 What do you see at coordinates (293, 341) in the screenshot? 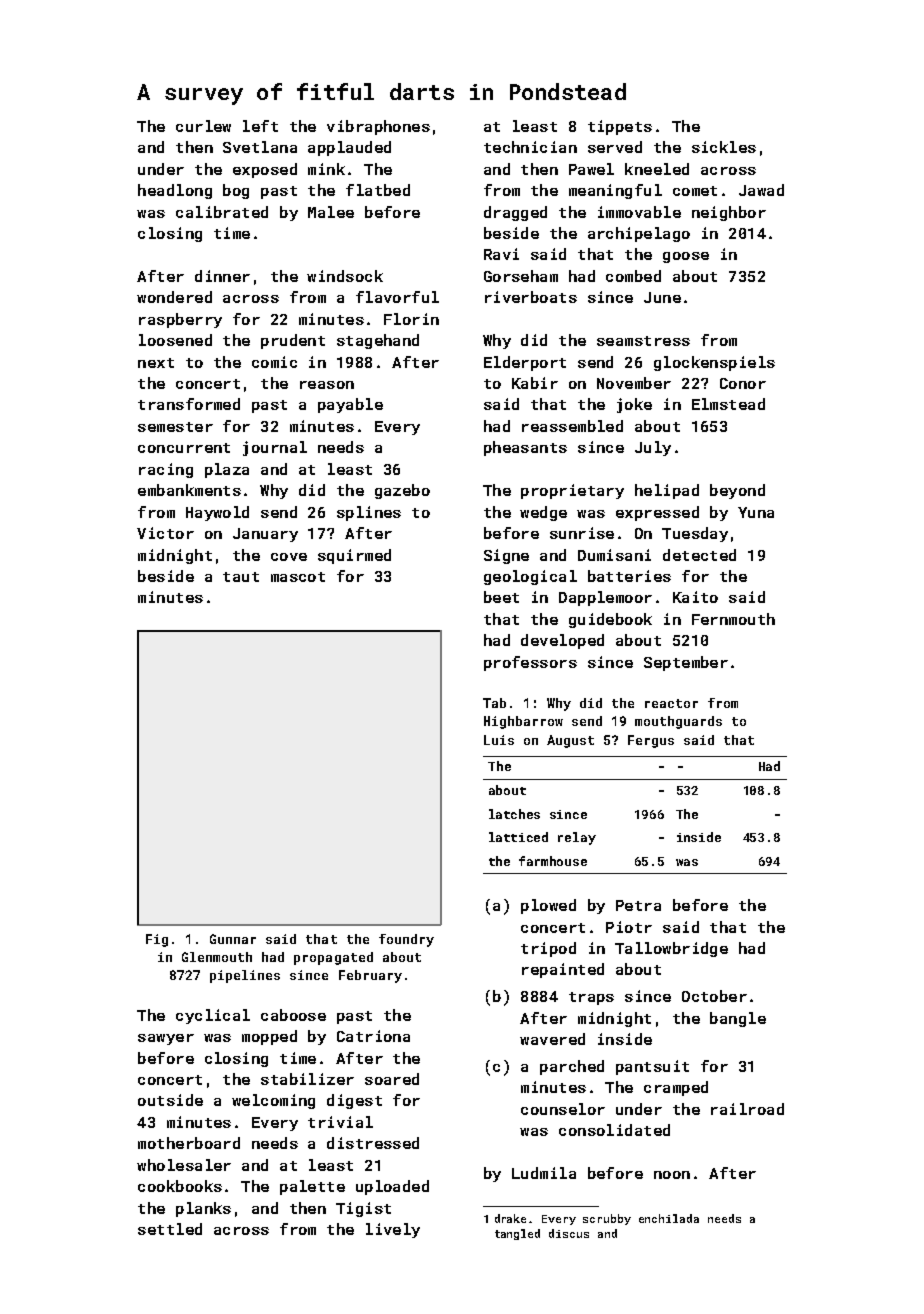
I see `prudent` at bounding box center [293, 341].
